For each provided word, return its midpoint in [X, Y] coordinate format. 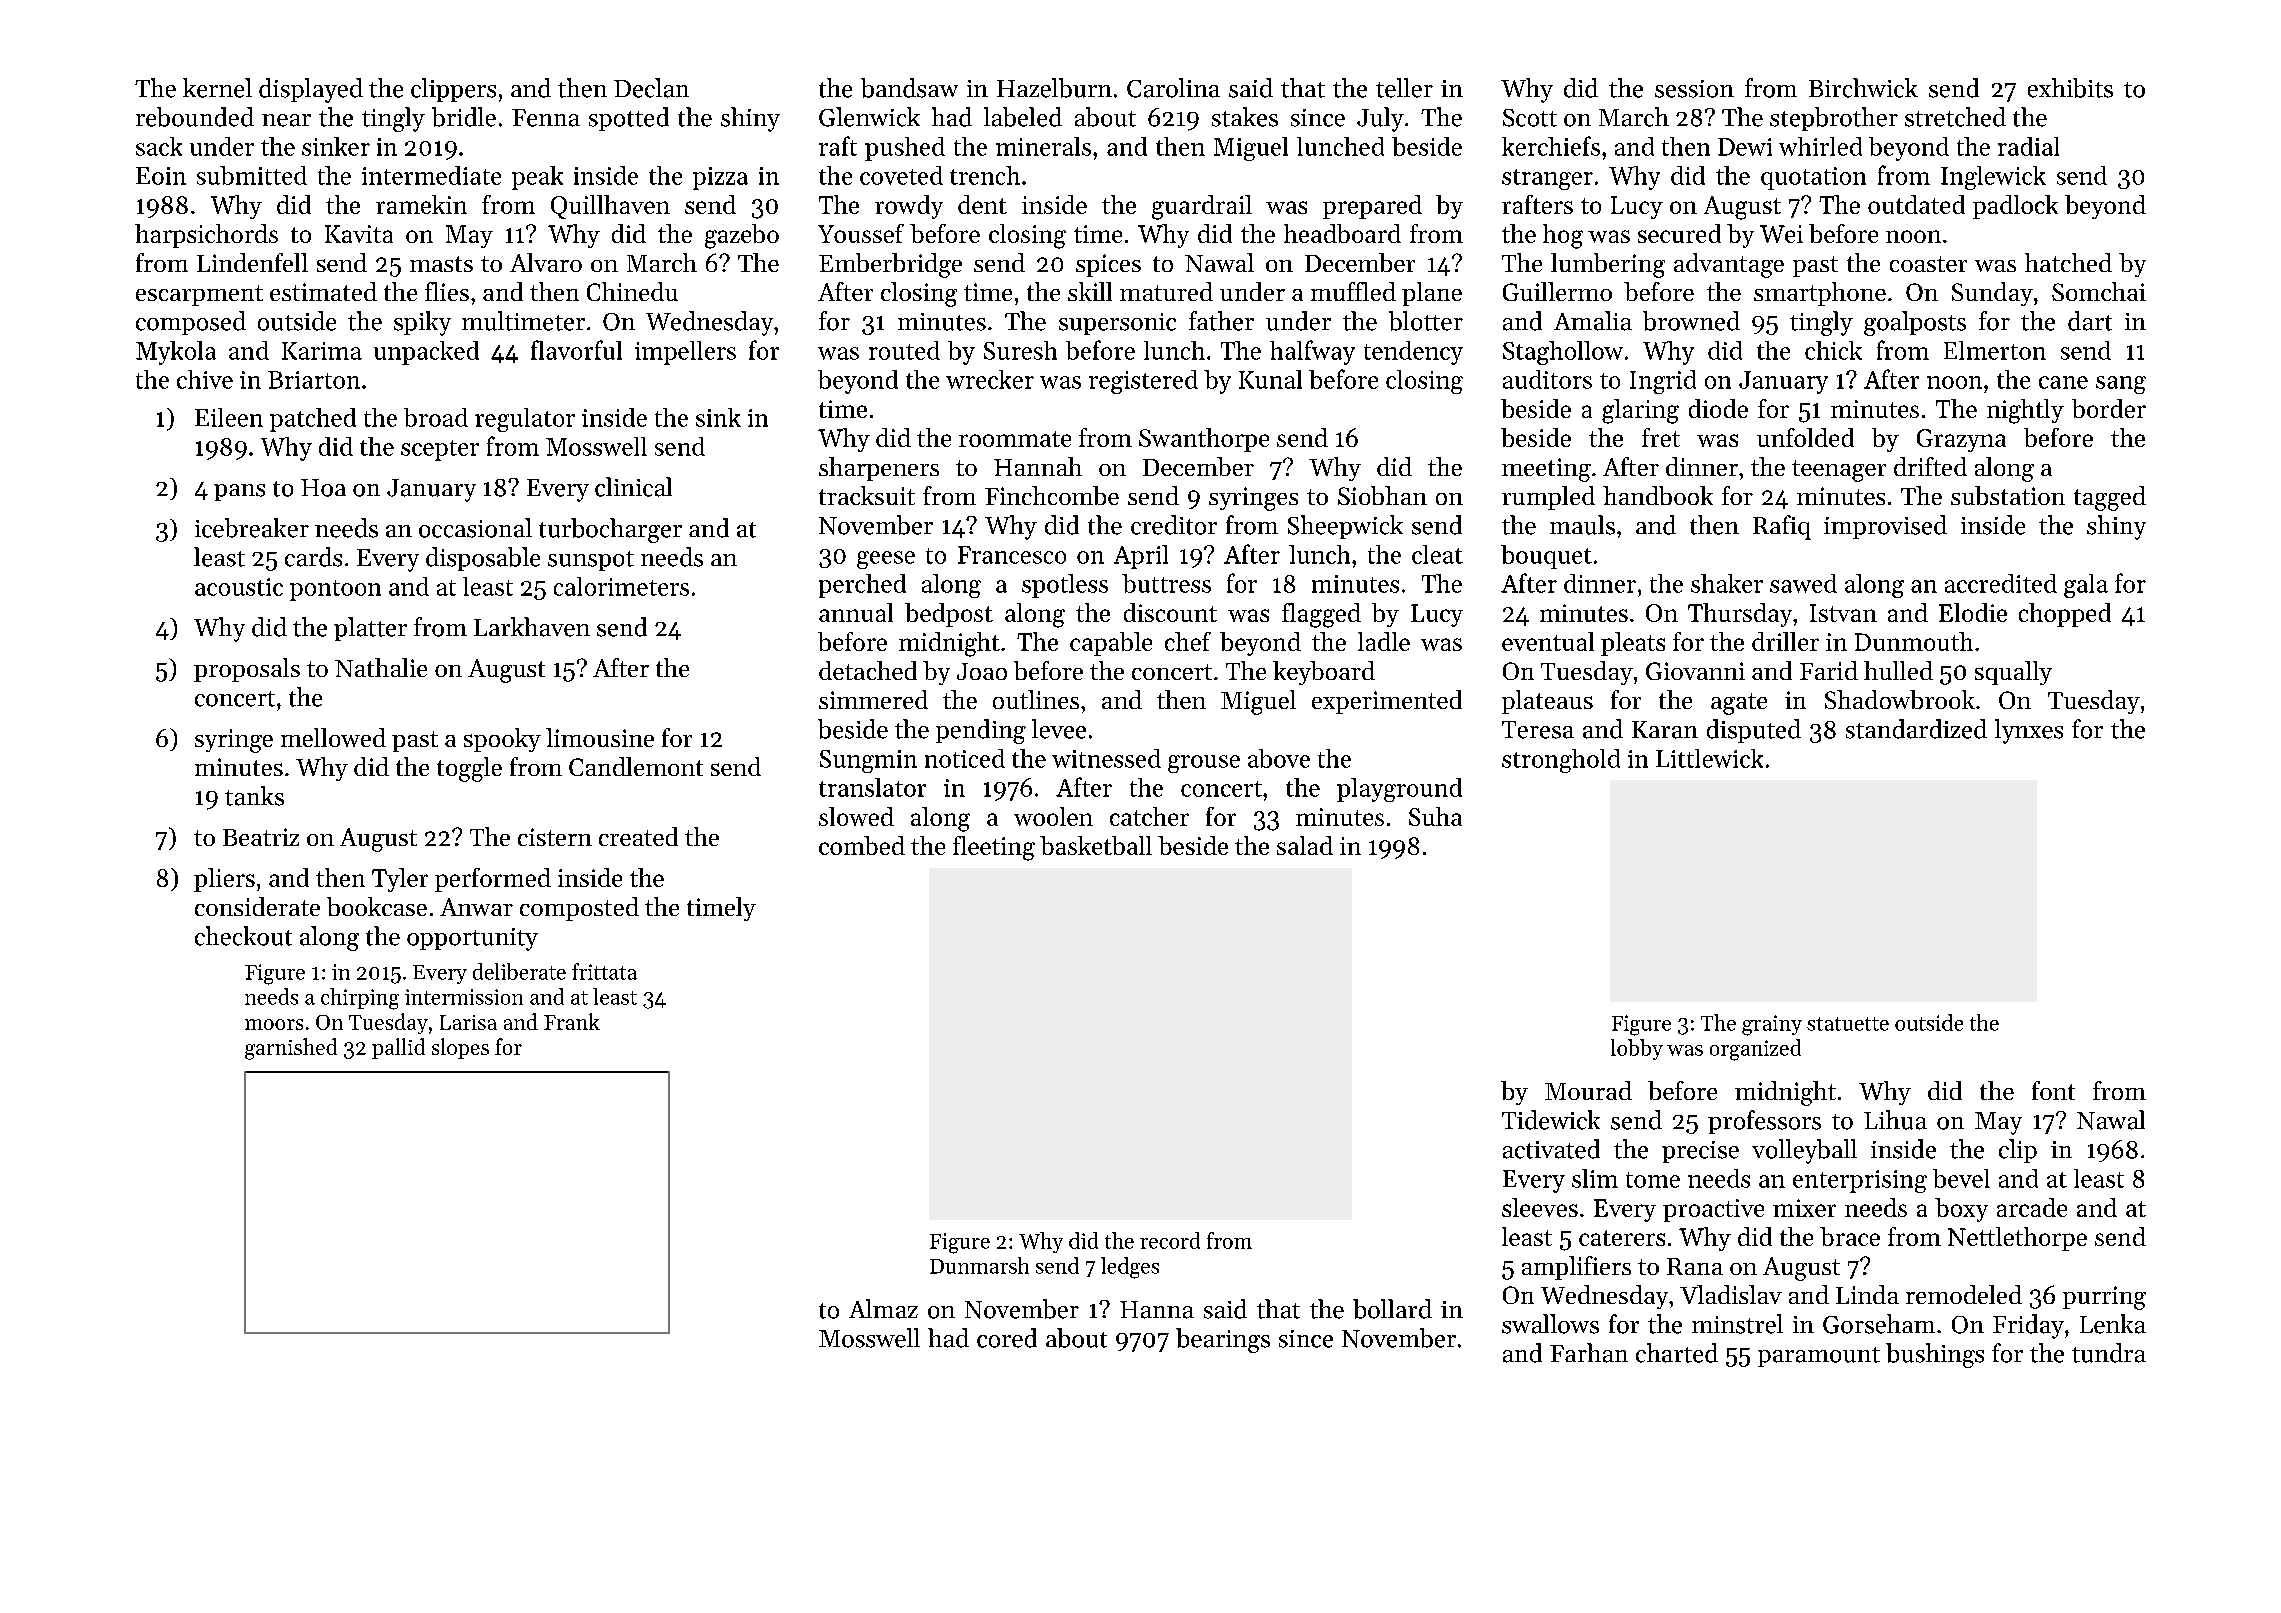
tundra [2109, 1353]
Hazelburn [1054, 88]
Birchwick [1863, 88]
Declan [651, 88]
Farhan [1589, 1353]
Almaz [883, 1309]
